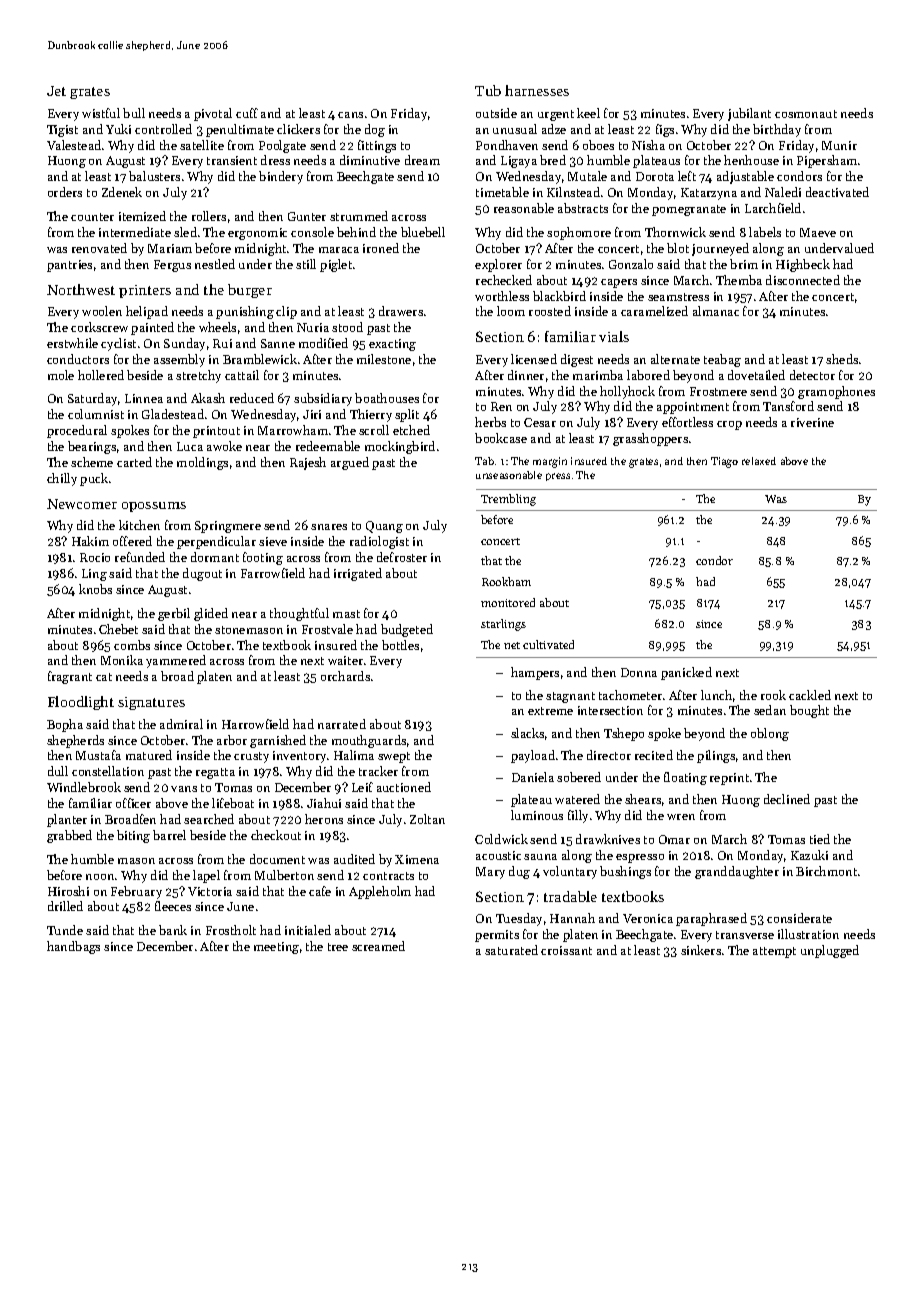 Image resolution: width=924 pixels, height=1308 pixels. I want to click on unseasonable, so click(509, 475).
